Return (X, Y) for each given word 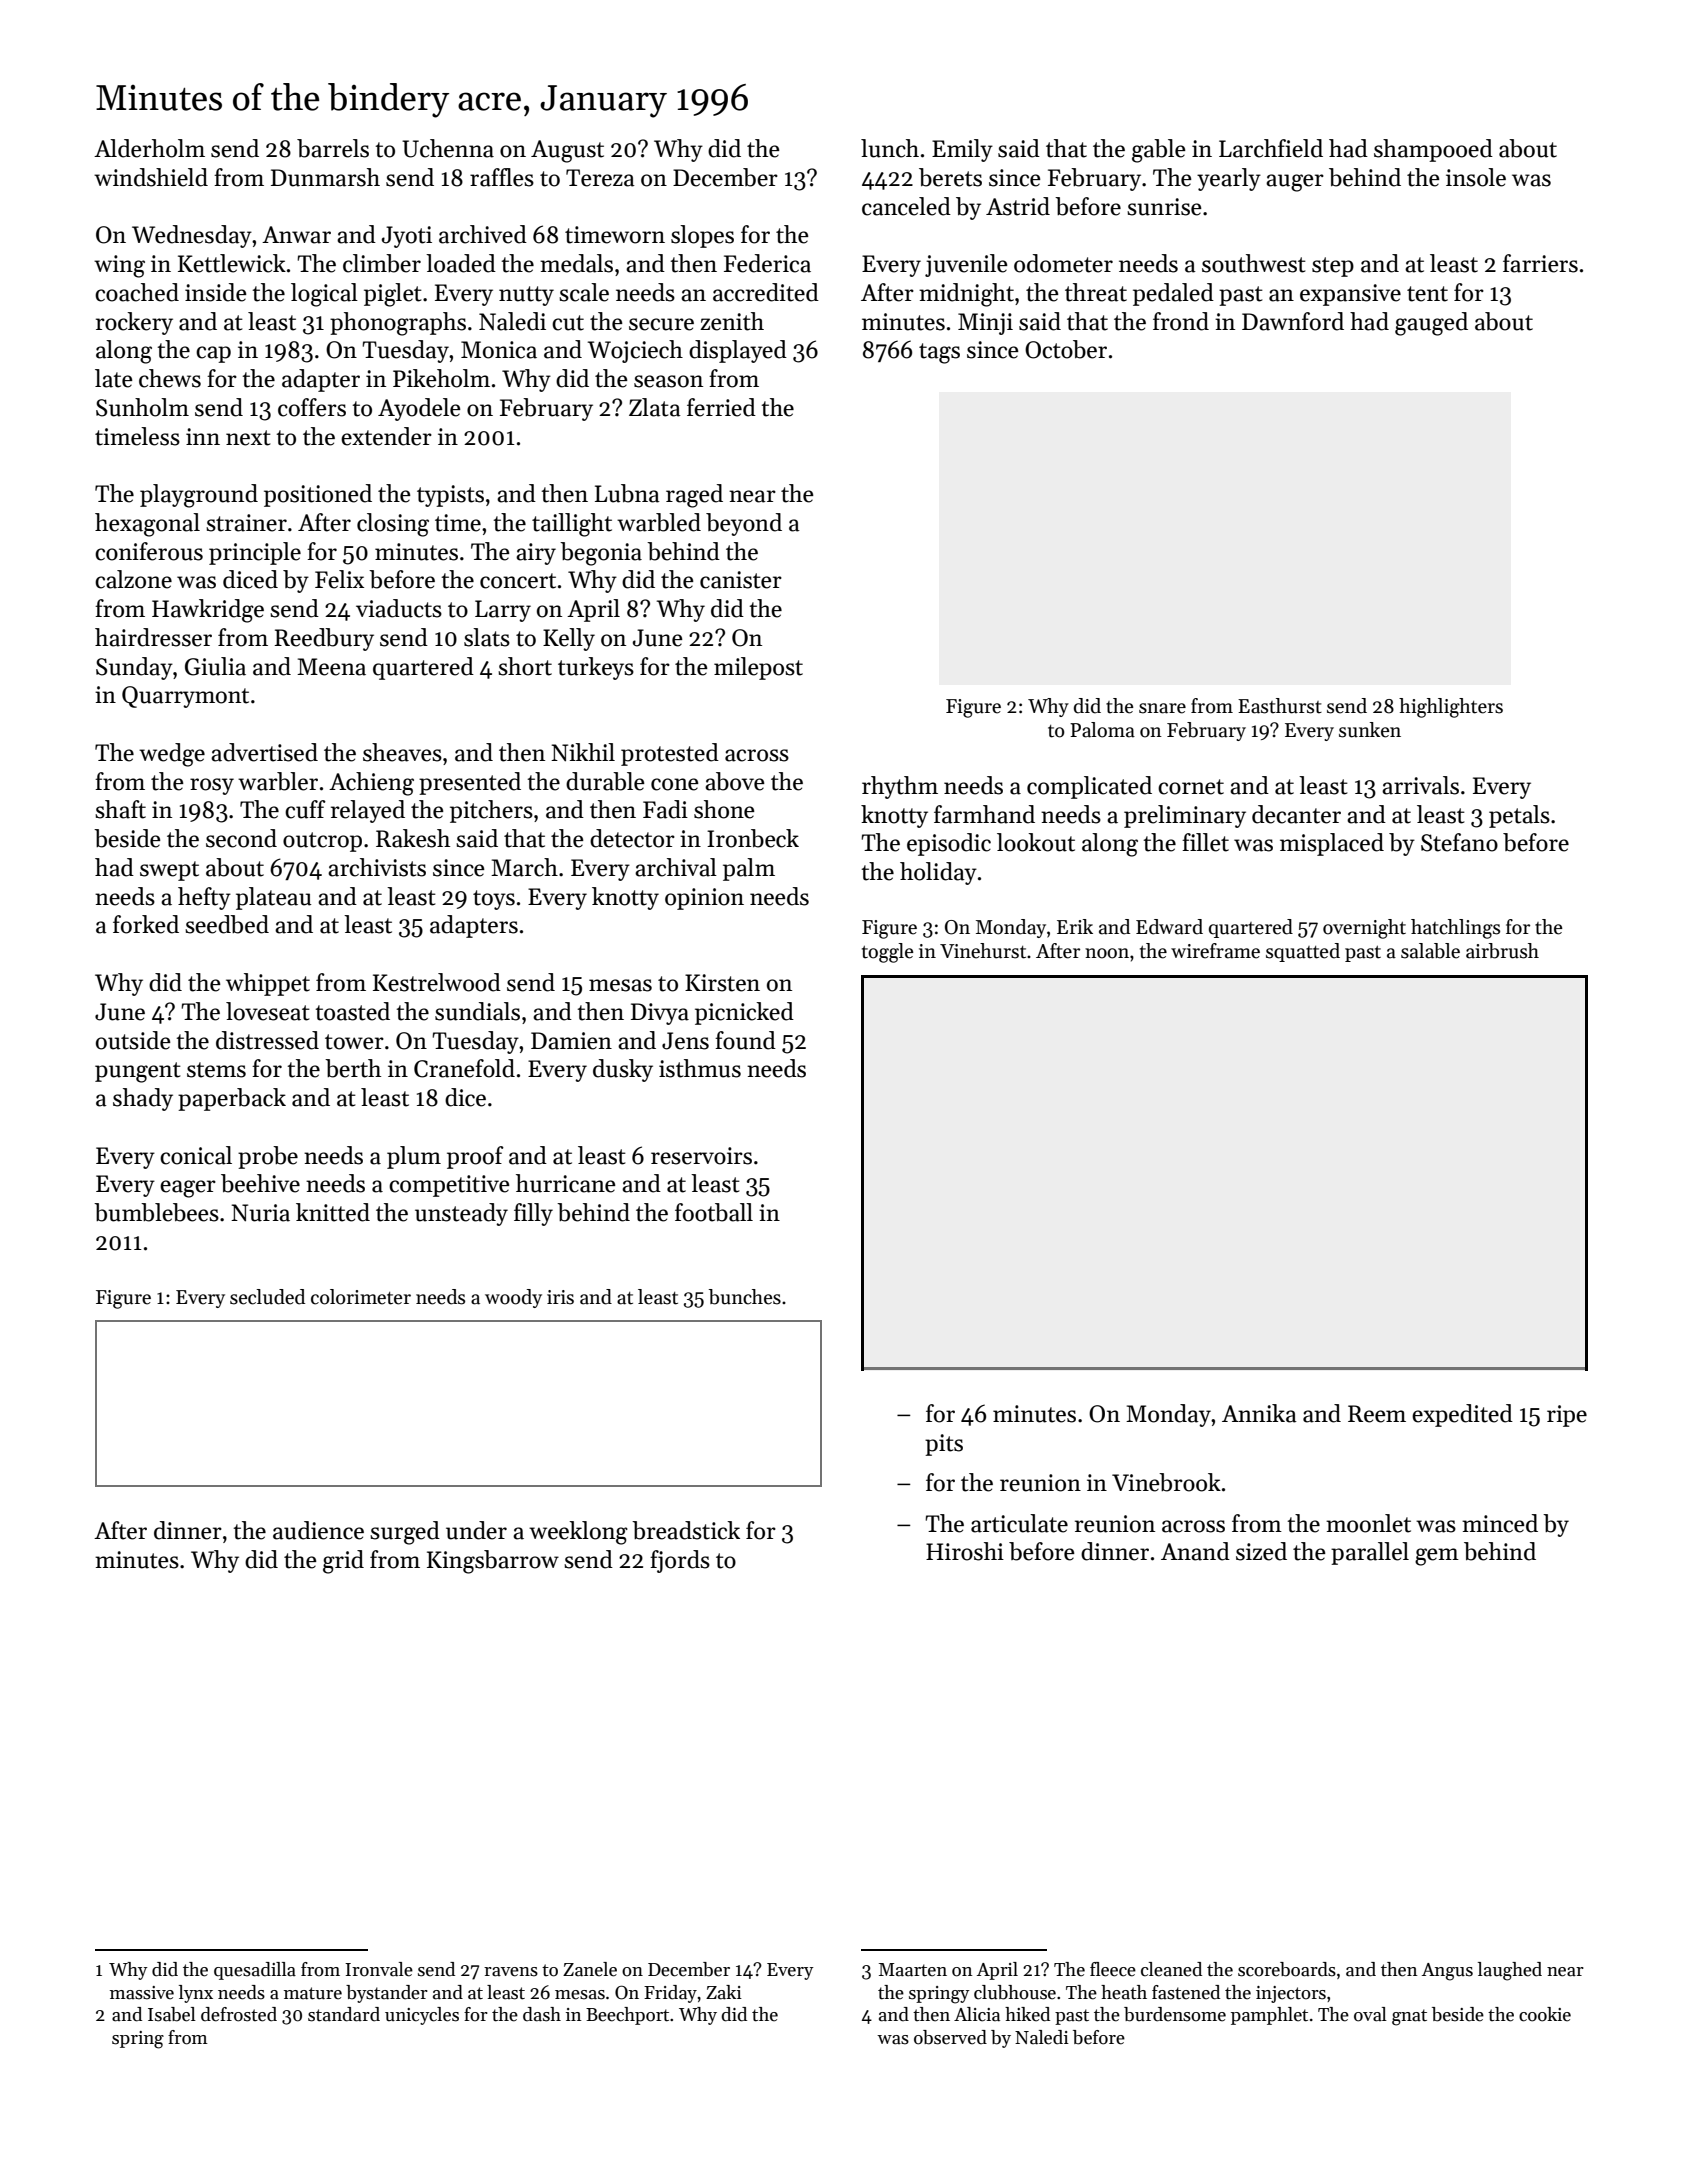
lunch (890, 148)
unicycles (422, 2016)
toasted (352, 1011)
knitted (333, 1212)
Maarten (913, 1970)
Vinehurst (983, 951)
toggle (888, 953)
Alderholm (149, 148)
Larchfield (1271, 148)
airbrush (1502, 951)
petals (1519, 816)
